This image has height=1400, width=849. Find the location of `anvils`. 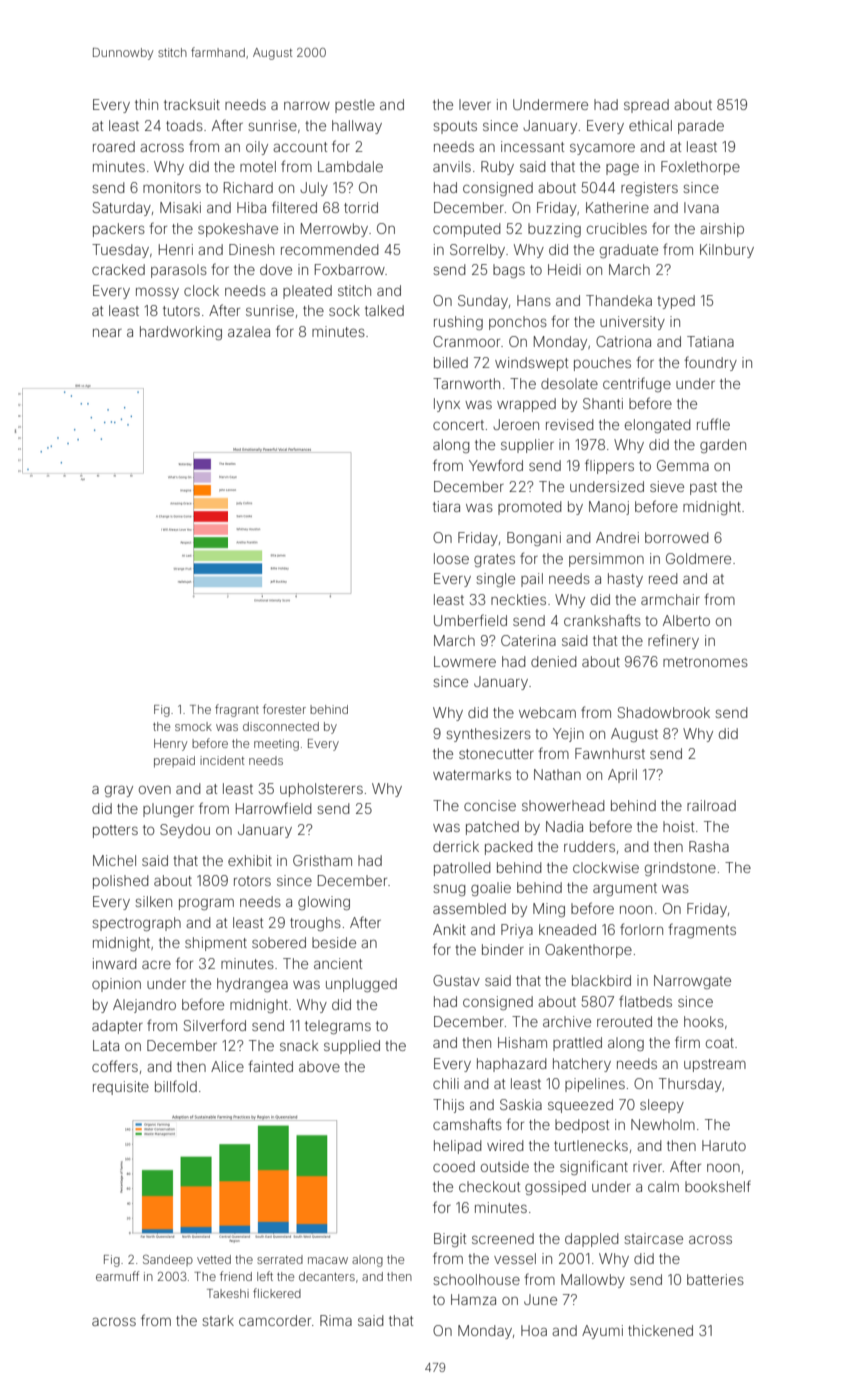

anvils is located at coordinates (452, 166).
